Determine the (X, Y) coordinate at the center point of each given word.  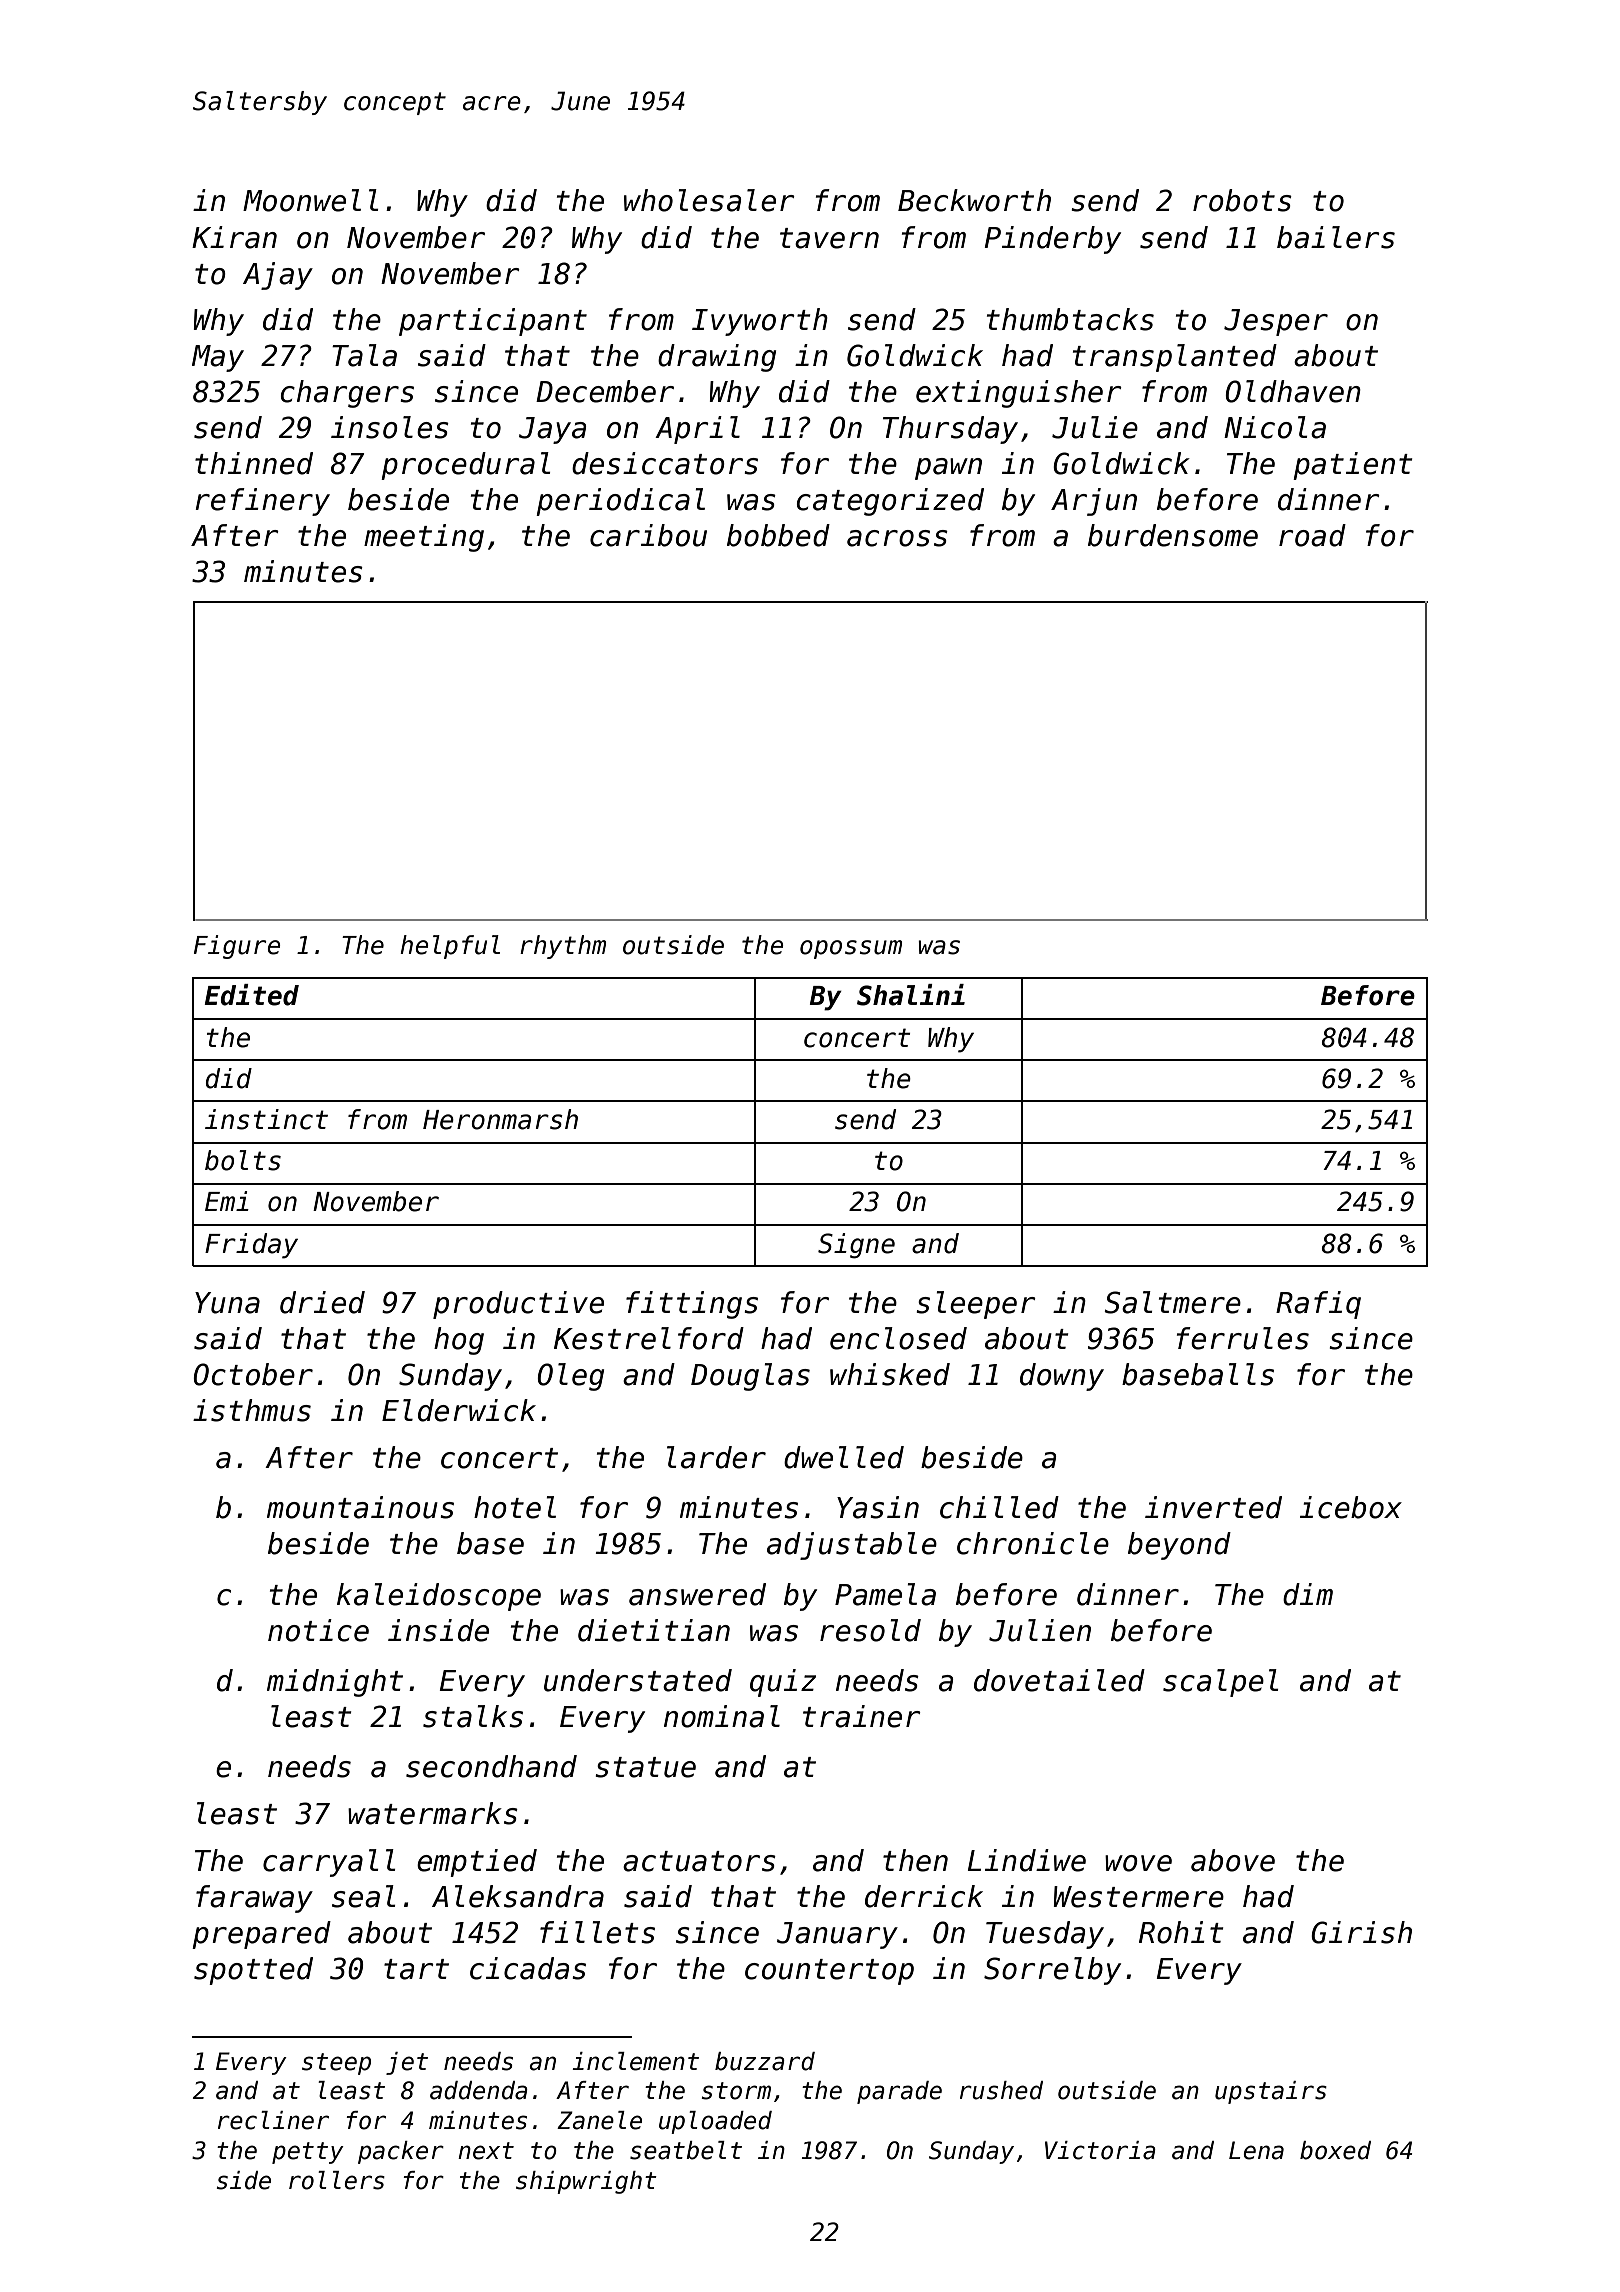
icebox (1351, 1507)
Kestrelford (649, 1338)
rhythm (563, 947)
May (218, 358)
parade (899, 2092)
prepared (261, 1935)
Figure (237, 947)
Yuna (227, 1303)
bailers (1336, 237)
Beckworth (974, 200)
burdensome (1173, 535)
